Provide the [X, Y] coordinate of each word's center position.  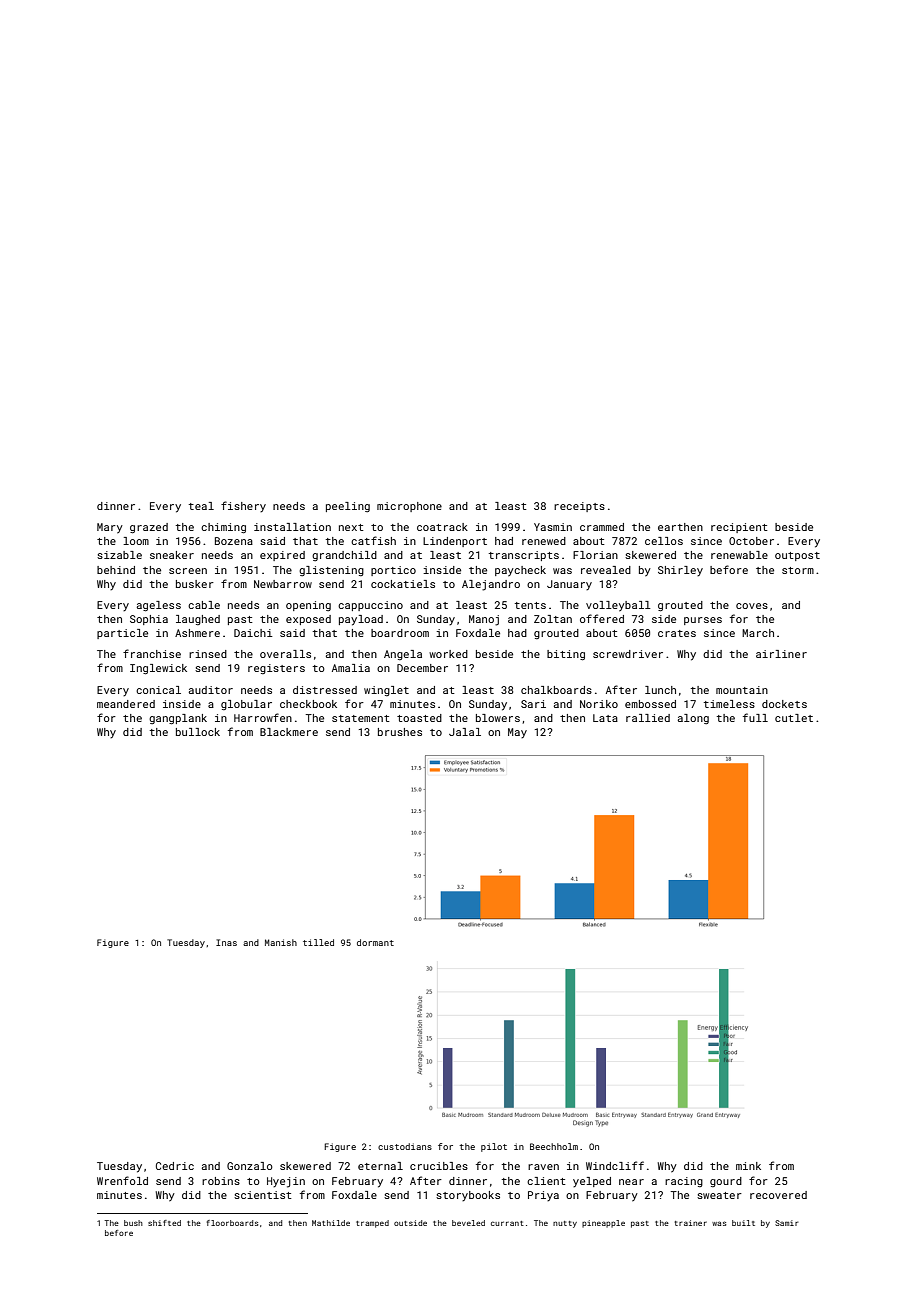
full [755, 717]
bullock [198, 732]
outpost [797, 556]
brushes [400, 732]
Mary [110, 528]
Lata [605, 718]
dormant [375, 942]
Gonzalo [250, 1166]
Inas [226, 942]
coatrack [442, 527]
